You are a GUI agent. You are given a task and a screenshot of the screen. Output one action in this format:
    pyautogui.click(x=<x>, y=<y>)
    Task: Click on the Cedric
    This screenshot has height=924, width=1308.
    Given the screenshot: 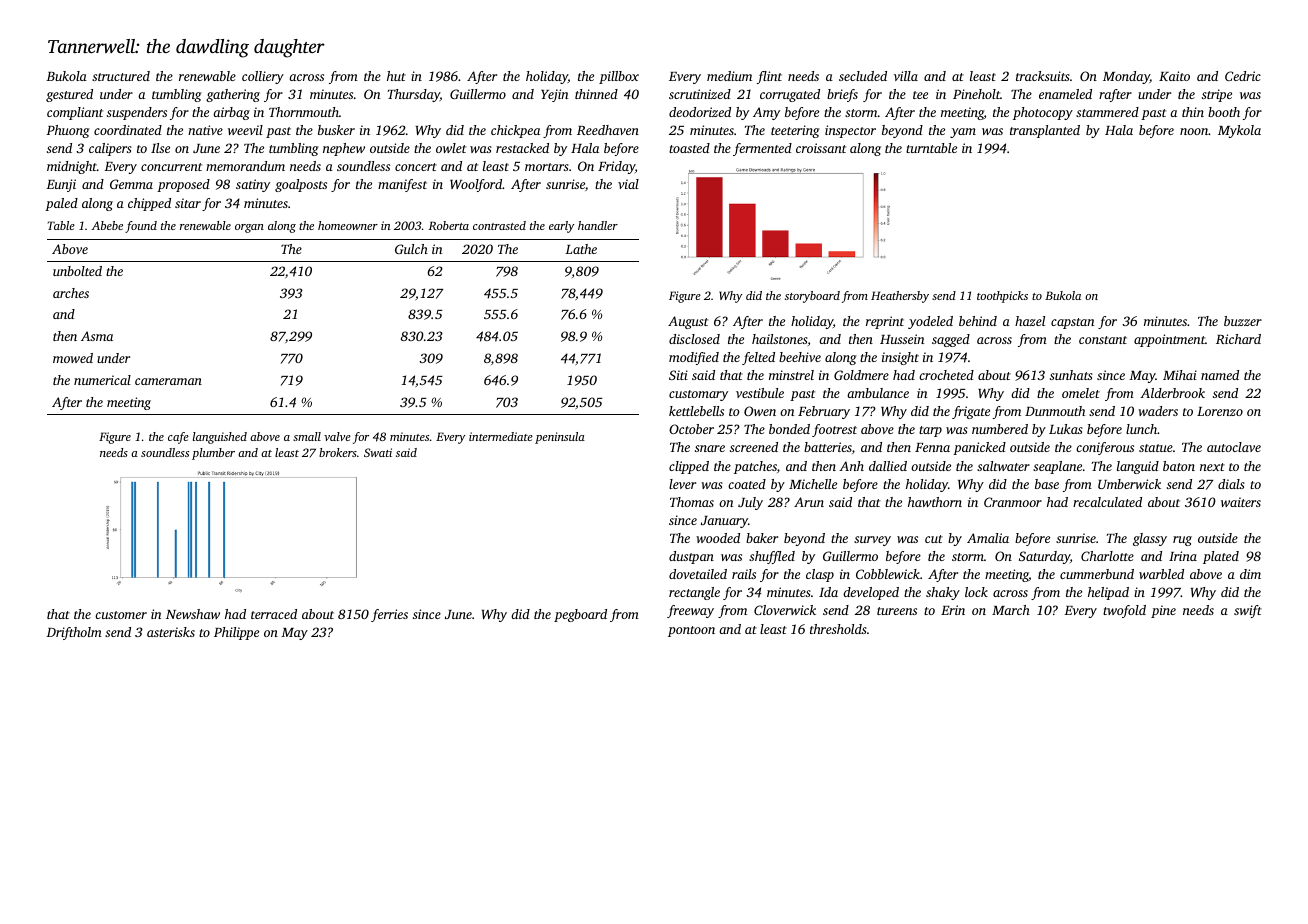 What is the action you would take?
    pyautogui.click(x=1243, y=76)
